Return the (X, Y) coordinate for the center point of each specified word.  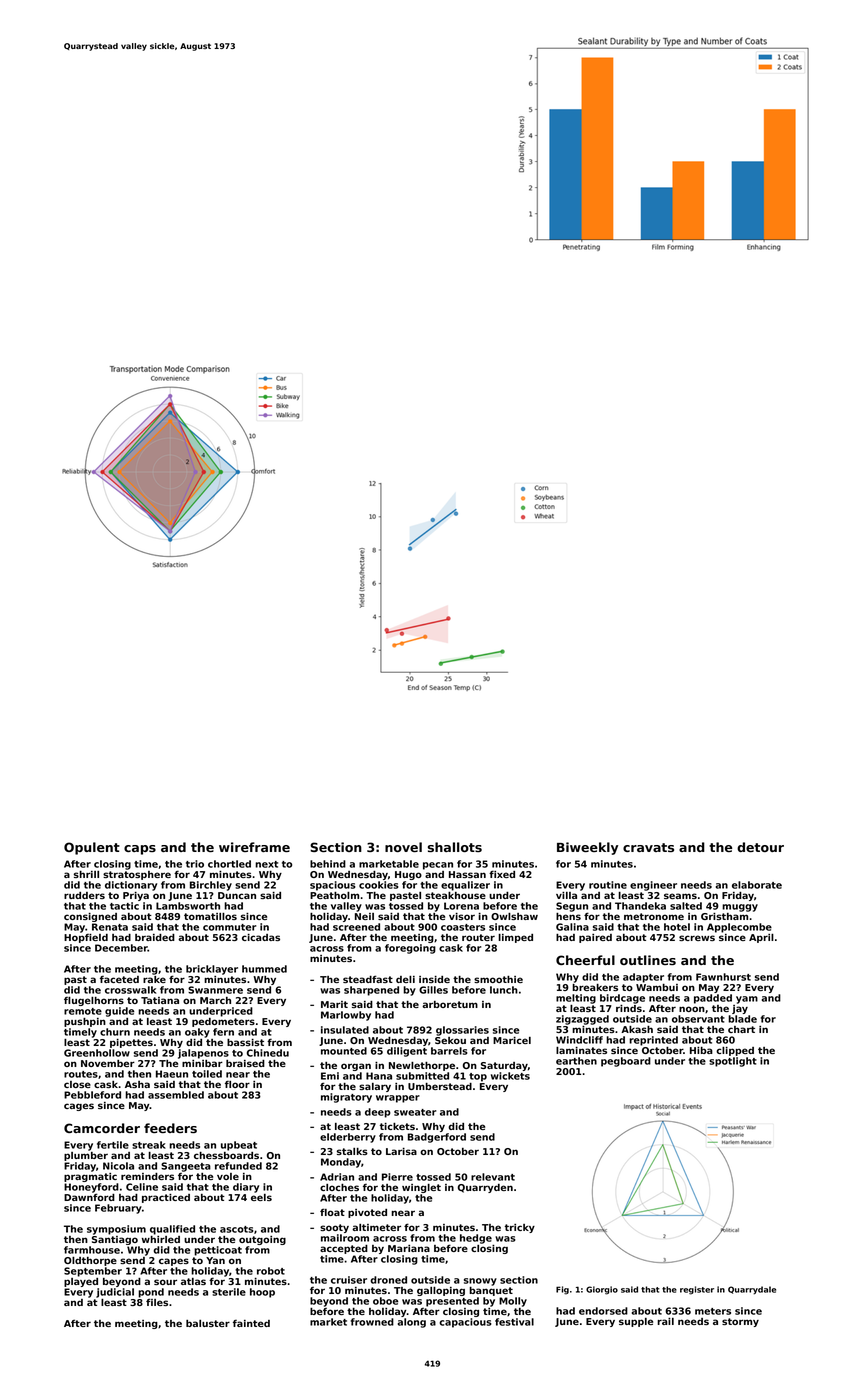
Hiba (701, 1050)
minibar (202, 1063)
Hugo (408, 875)
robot (271, 1271)
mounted (344, 1051)
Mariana (409, 1248)
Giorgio (602, 1290)
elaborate (757, 885)
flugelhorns (94, 1001)
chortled (229, 864)
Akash (637, 1029)
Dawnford (89, 1197)
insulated (345, 1030)
